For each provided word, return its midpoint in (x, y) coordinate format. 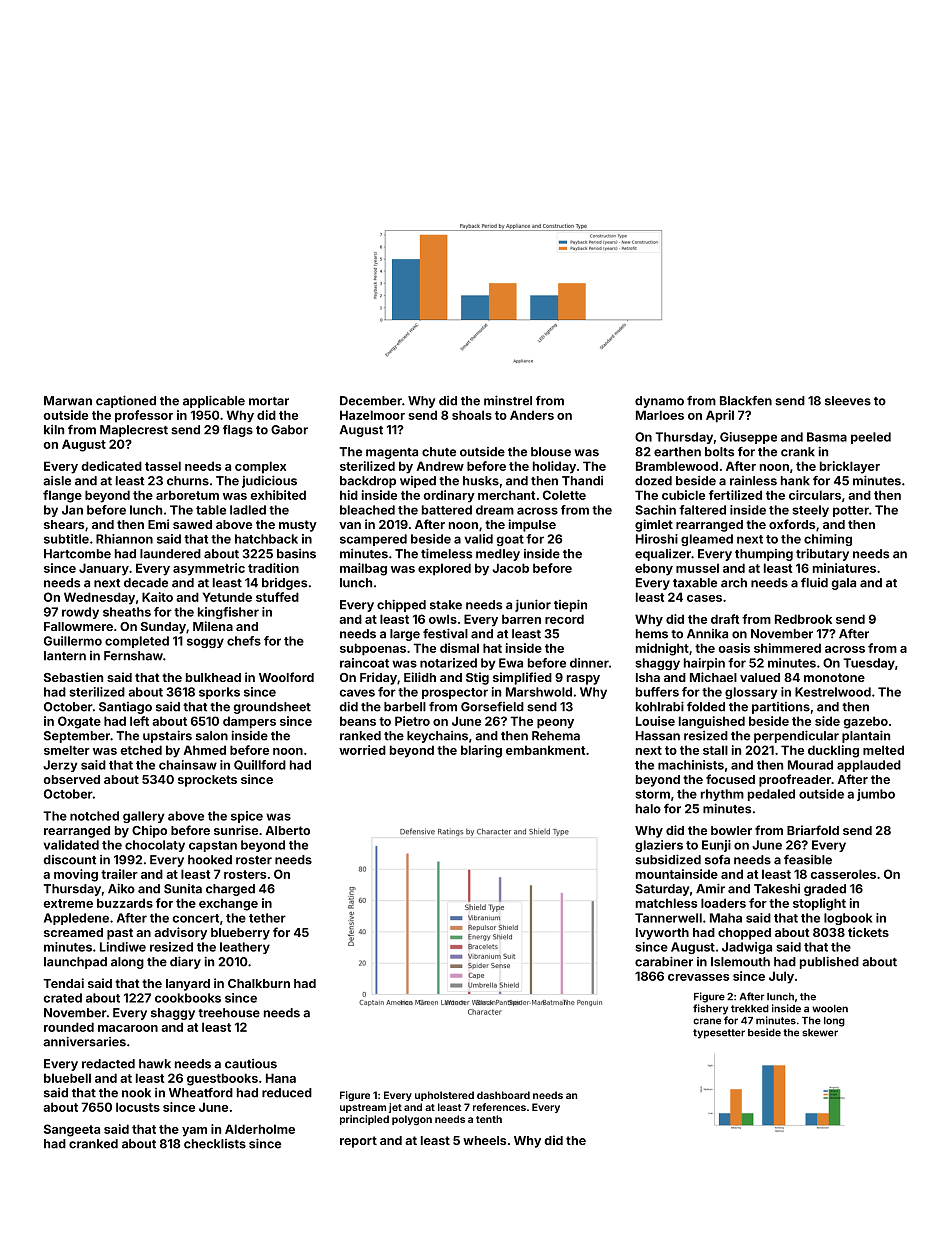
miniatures (844, 568)
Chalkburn (259, 983)
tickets (868, 932)
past (120, 934)
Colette (564, 495)
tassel (163, 466)
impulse (532, 525)
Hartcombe (77, 554)
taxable (695, 583)
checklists (215, 1144)
